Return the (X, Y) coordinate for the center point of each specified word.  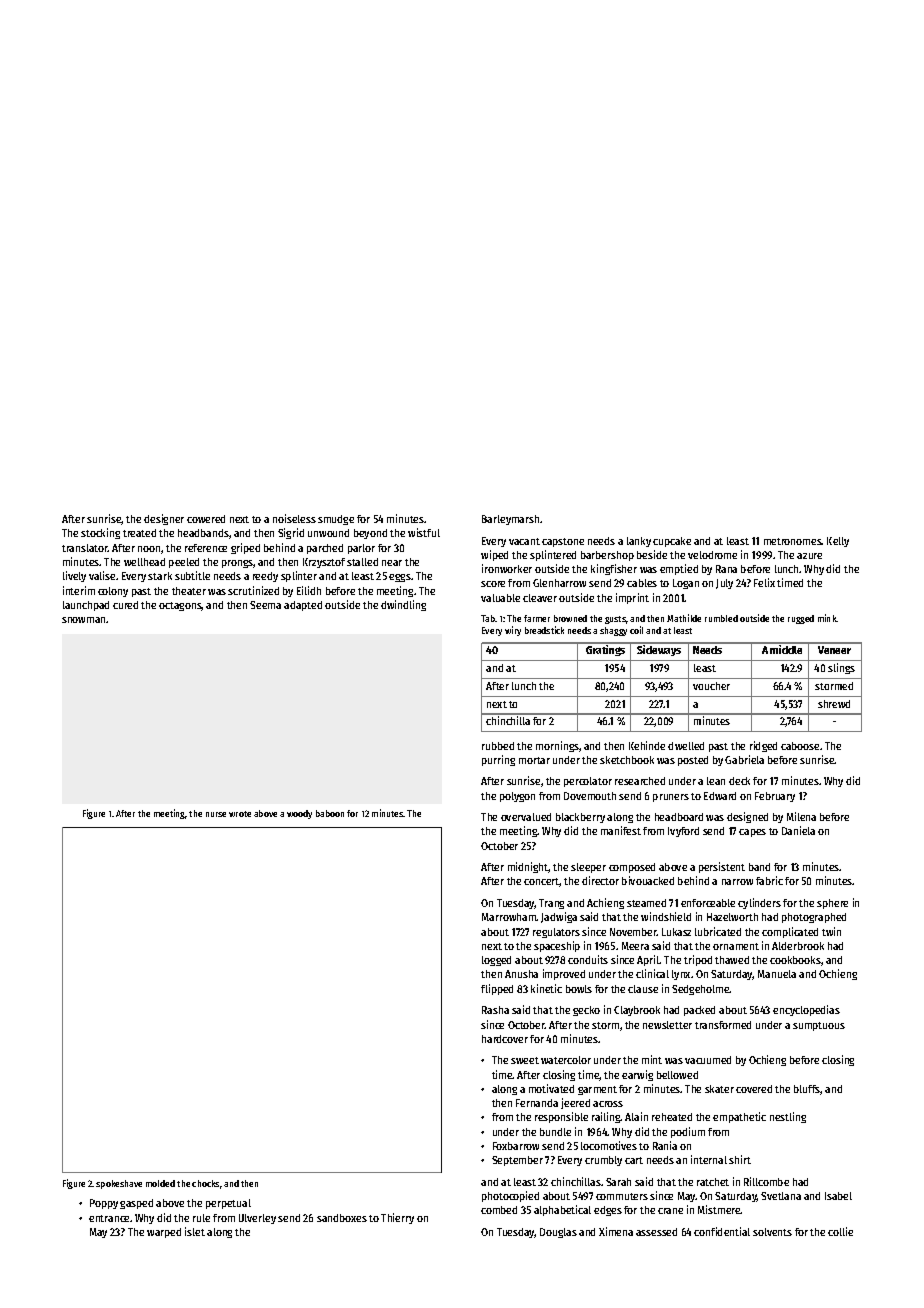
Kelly (838, 542)
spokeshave (119, 1184)
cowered (206, 519)
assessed (656, 1232)
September (517, 1161)
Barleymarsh (510, 520)
